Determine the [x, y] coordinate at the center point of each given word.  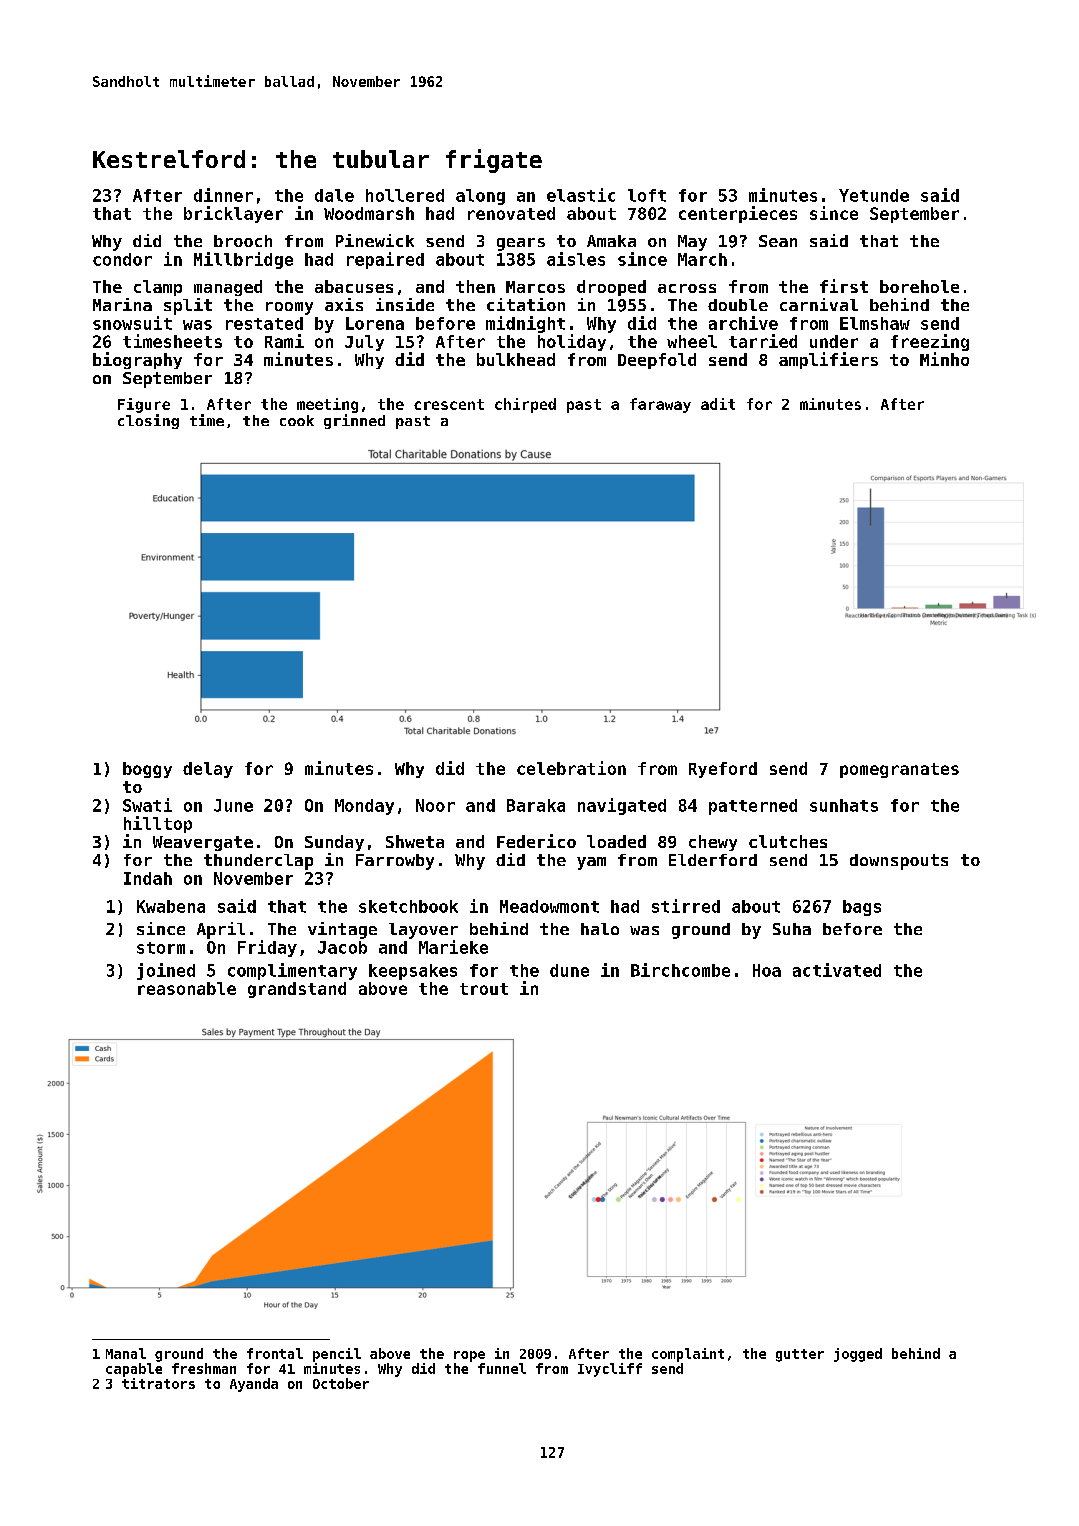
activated [837, 970]
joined [166, 971]
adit [718, 404]
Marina [122, 304]
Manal [126, 1353]
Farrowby [395, 862]
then [475, 286]
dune [569, 970]
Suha [792, 929]
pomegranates [899, 770]
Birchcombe [680, 970]
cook [297, 420]
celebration [571, 768]
